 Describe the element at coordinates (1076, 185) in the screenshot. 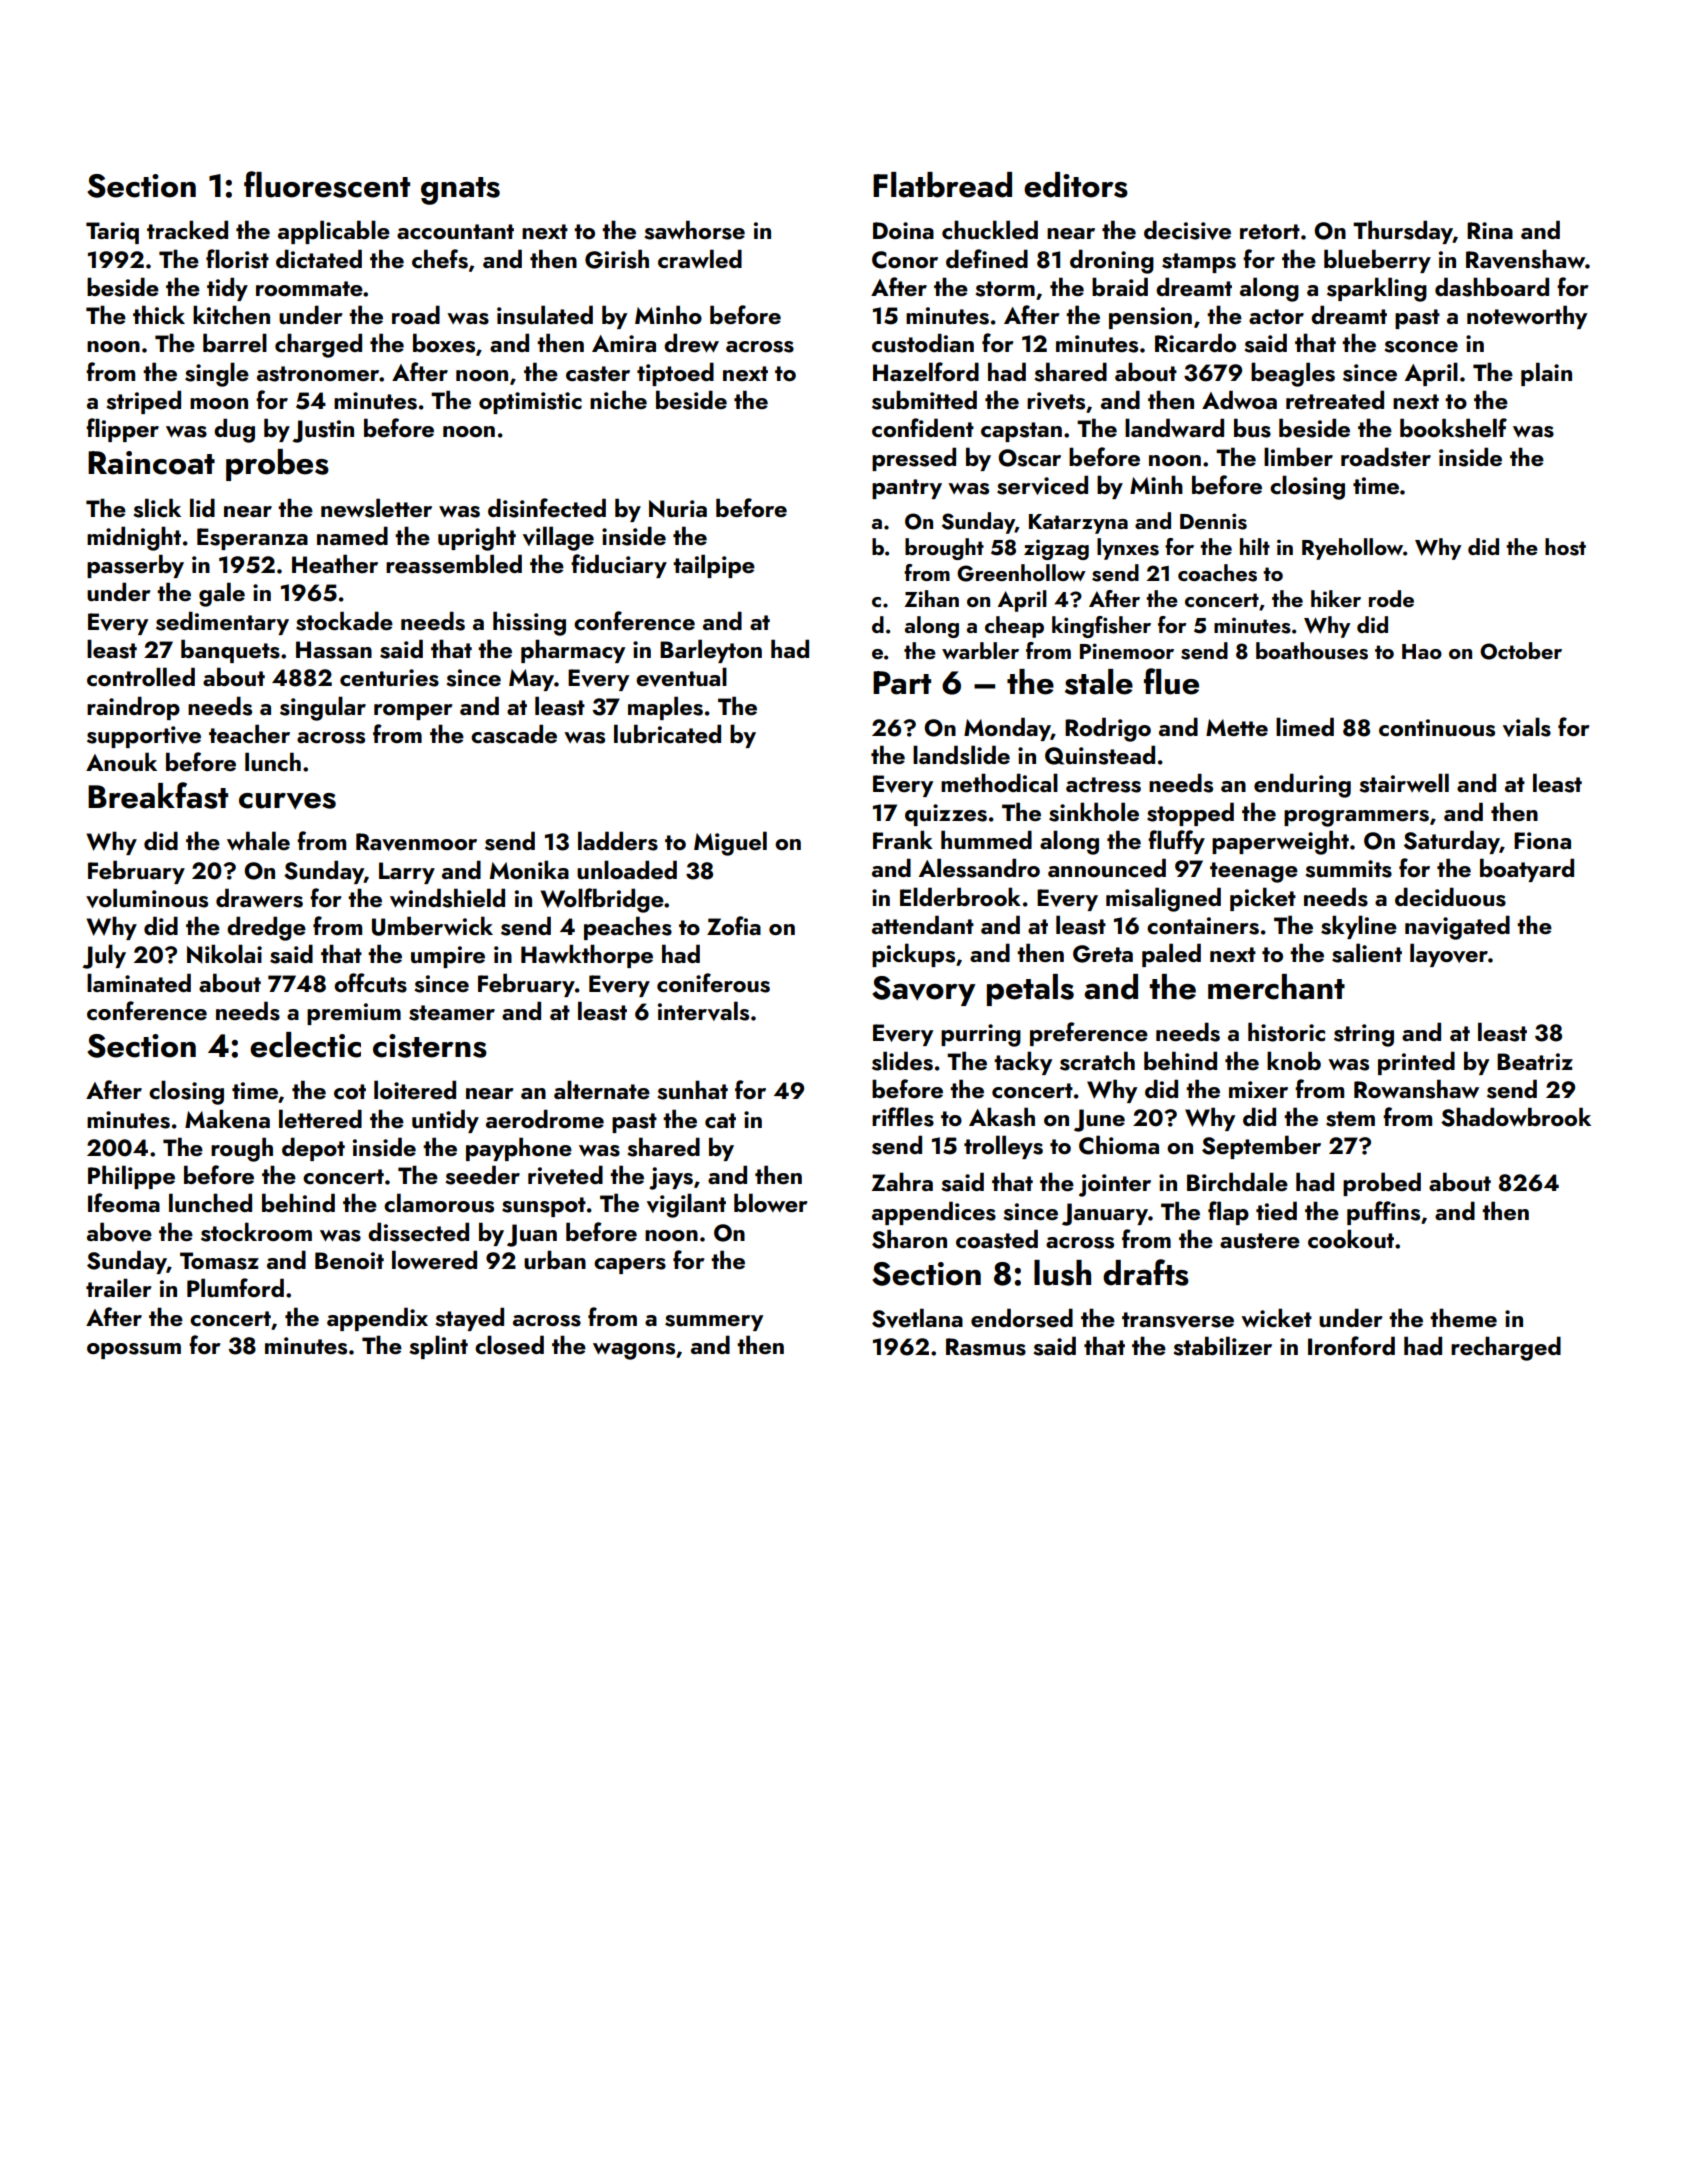

I see `editors` at that location.
